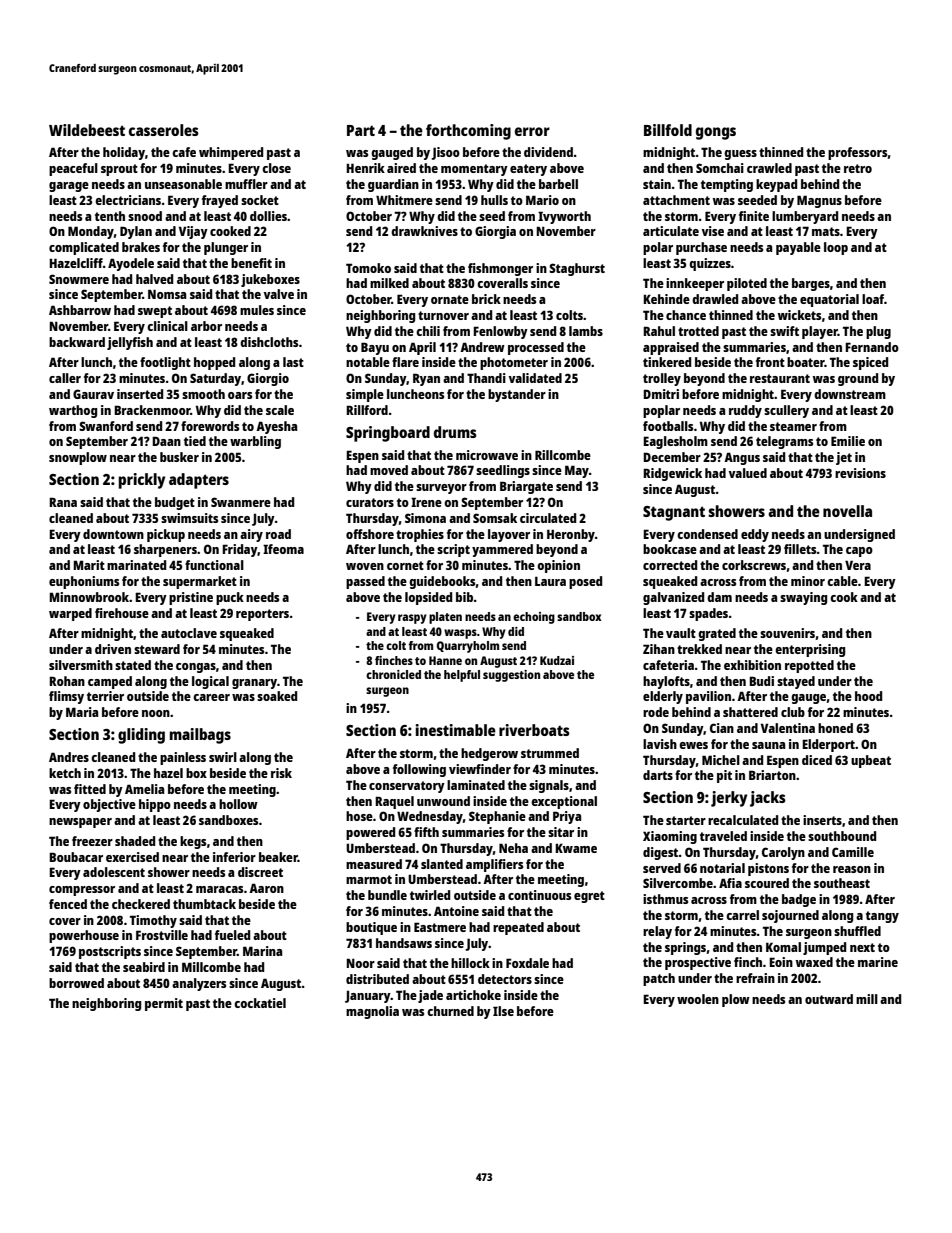  I want to click on condensed, so click(707, 534).
